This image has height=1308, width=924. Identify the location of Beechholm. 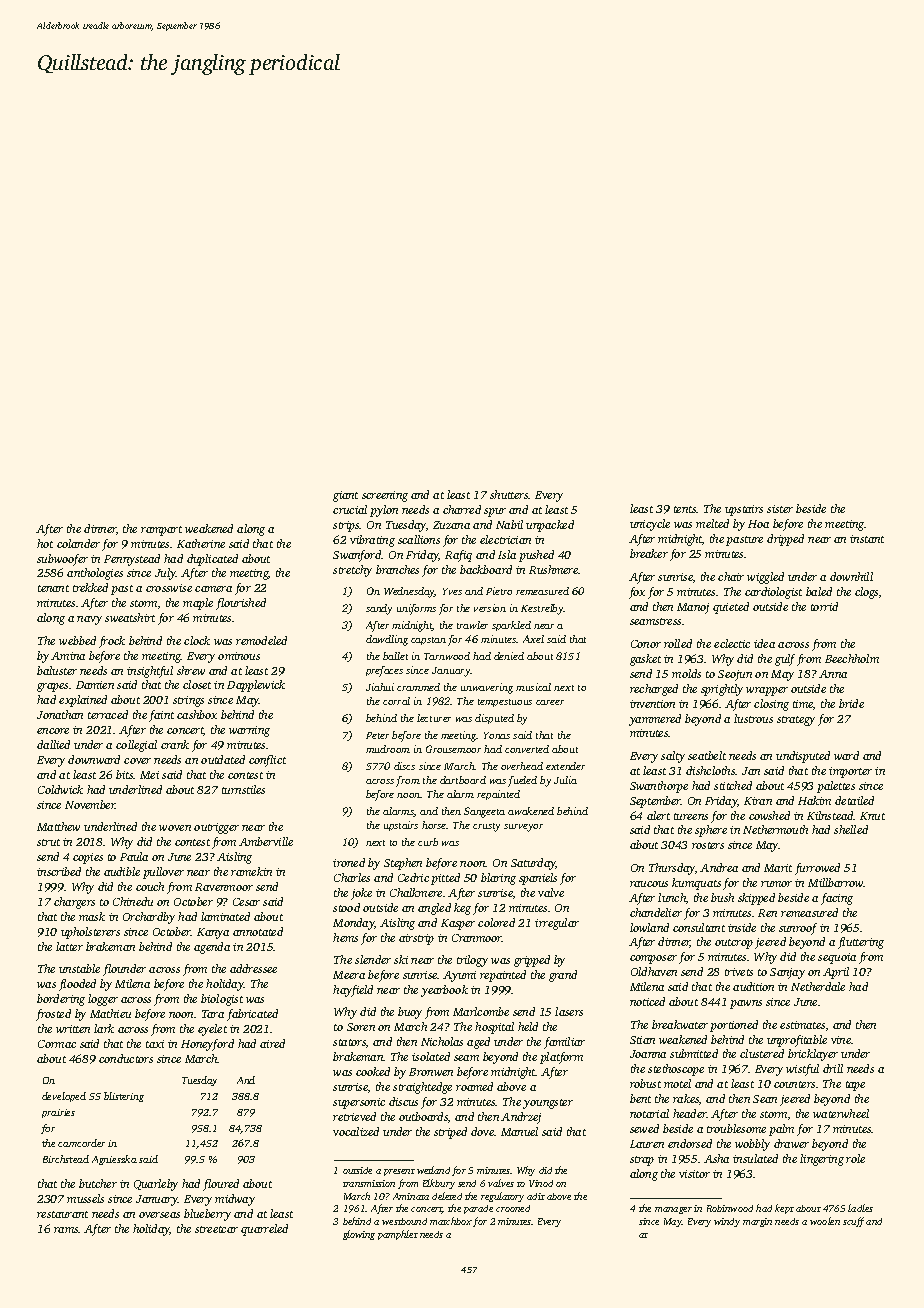
(852, 658).
